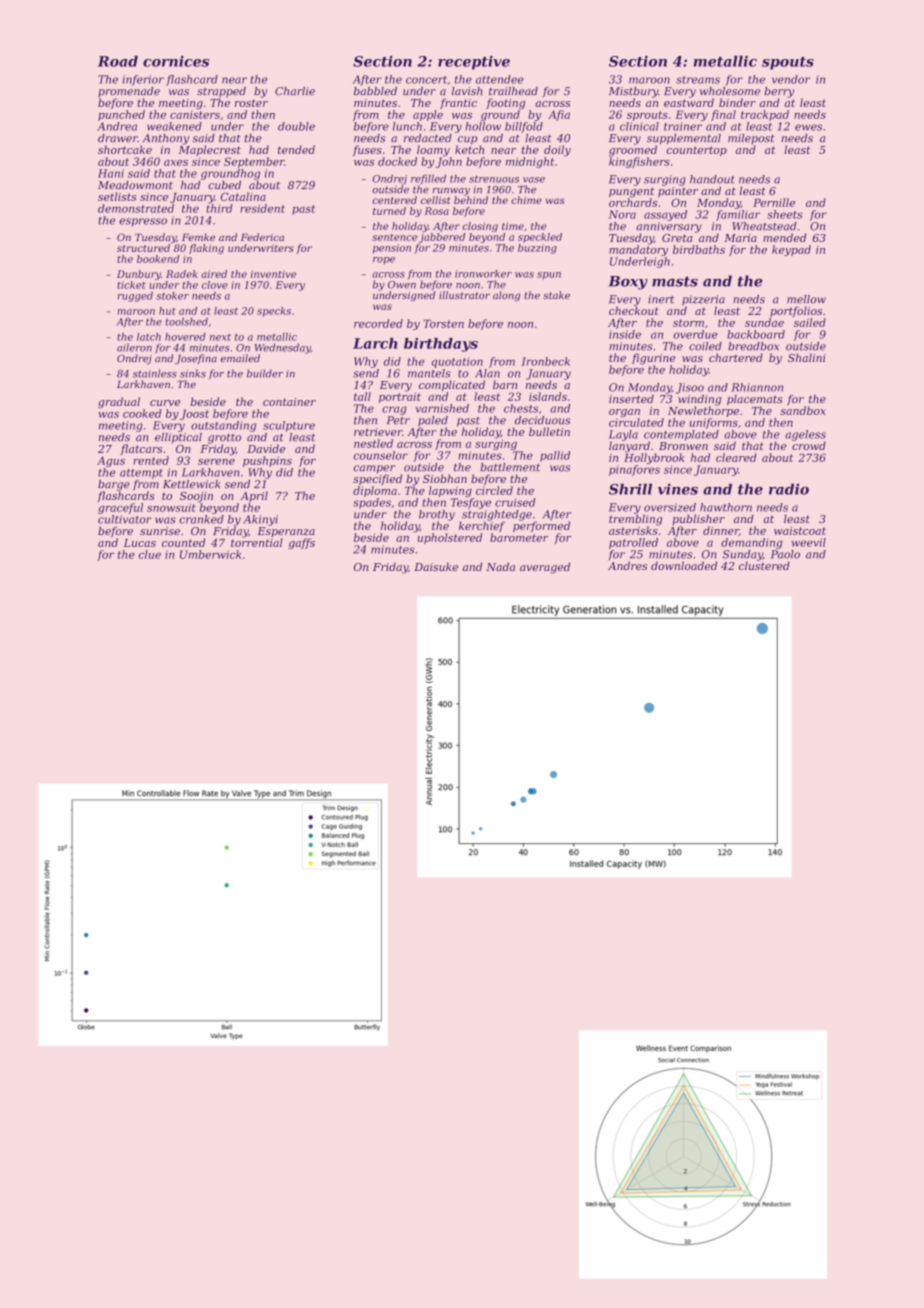 The height and width of the screenshot is (1308, 924). Describe the element at coordinates (546, 361) in the screenshot. I see `Ironbeck` at that location.
